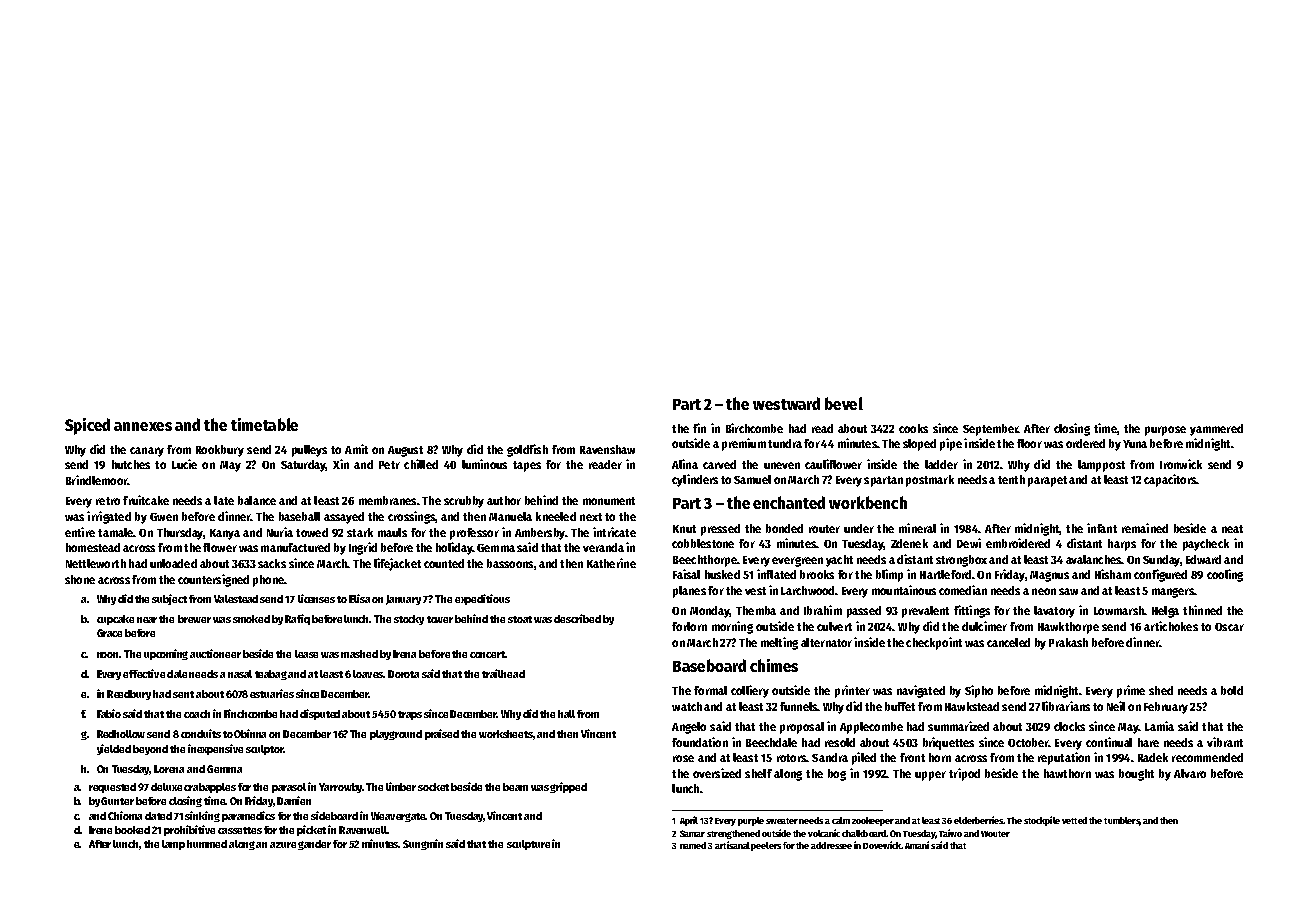  What do you see at coordinates (752, 479) in the screenshot?
I see `Samuel` at bounding box center [752, 479].
